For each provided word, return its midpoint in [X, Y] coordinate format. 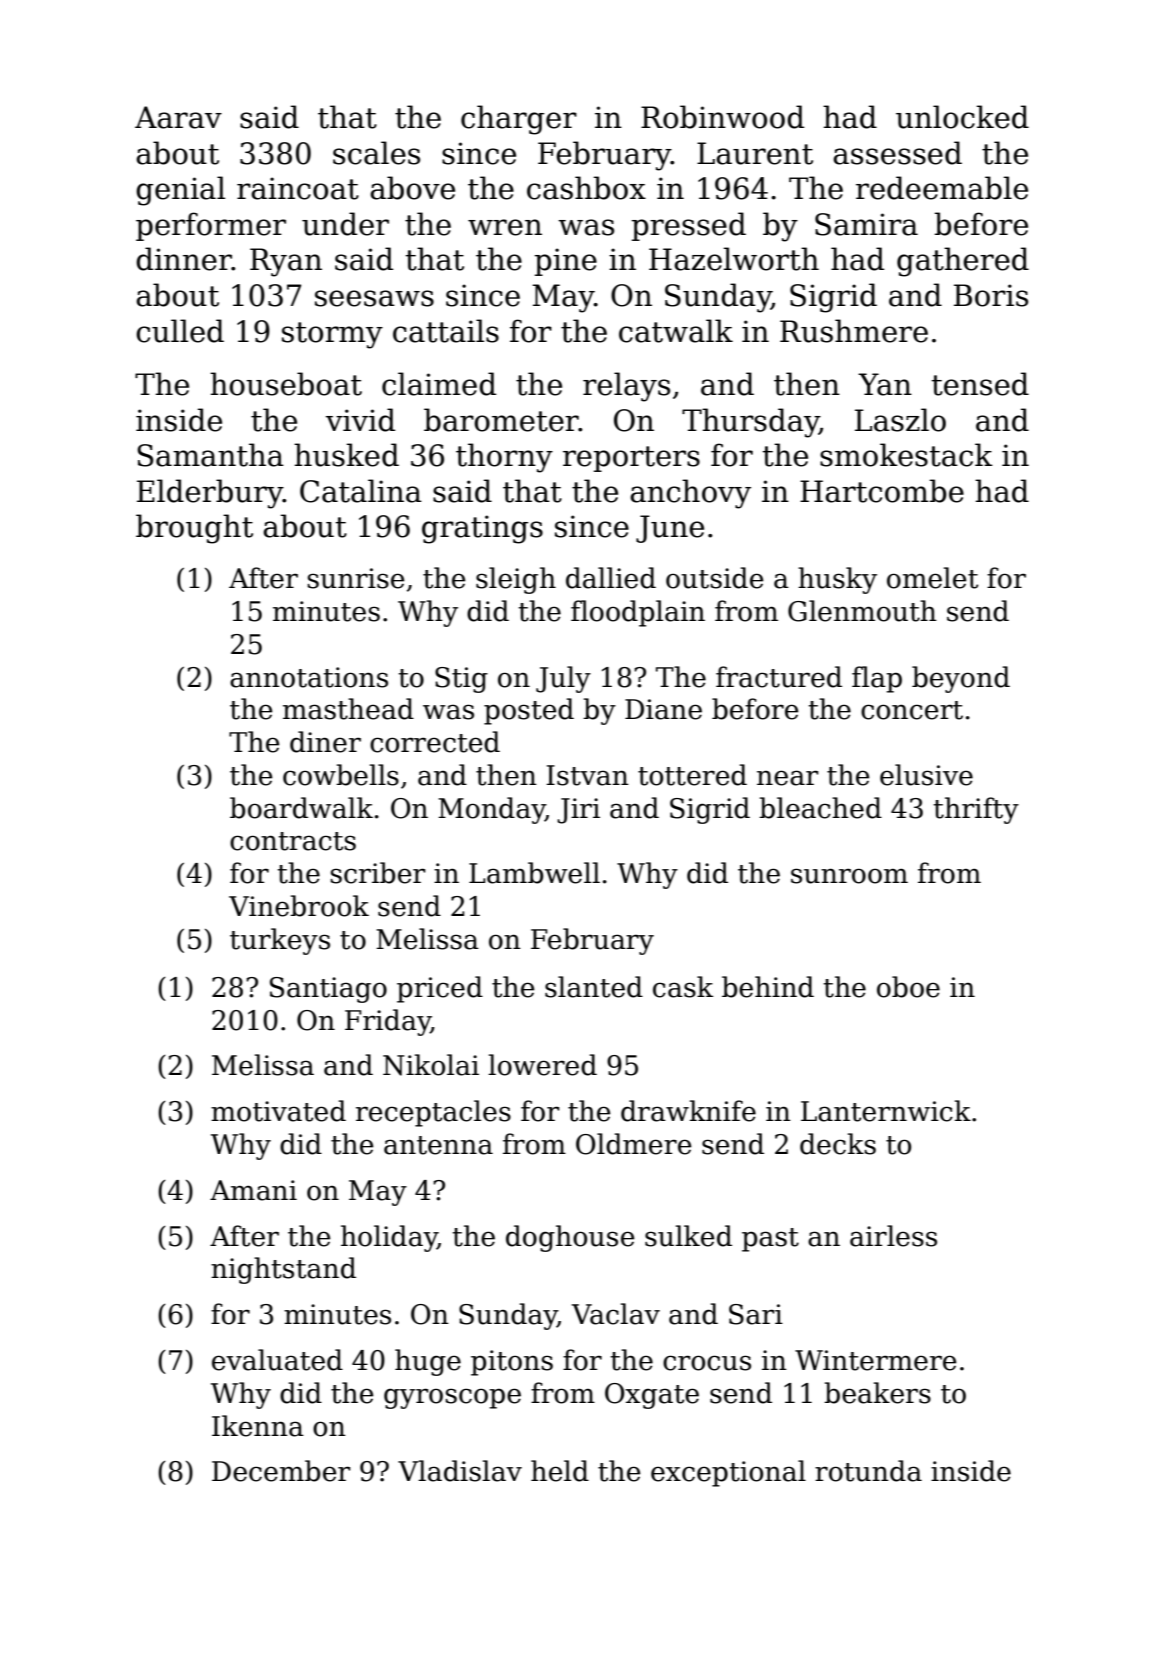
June [670, 529]
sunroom [849, 876]
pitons [512, 1363]
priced [440, 989]
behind [768, 987]
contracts [293, 841]
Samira [866, 224]
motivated [278, 1111]
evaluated [277, 1360]
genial [180, 191]
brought [194, 529]
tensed [980, 384]
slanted [594, 987]
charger [519, 120]
